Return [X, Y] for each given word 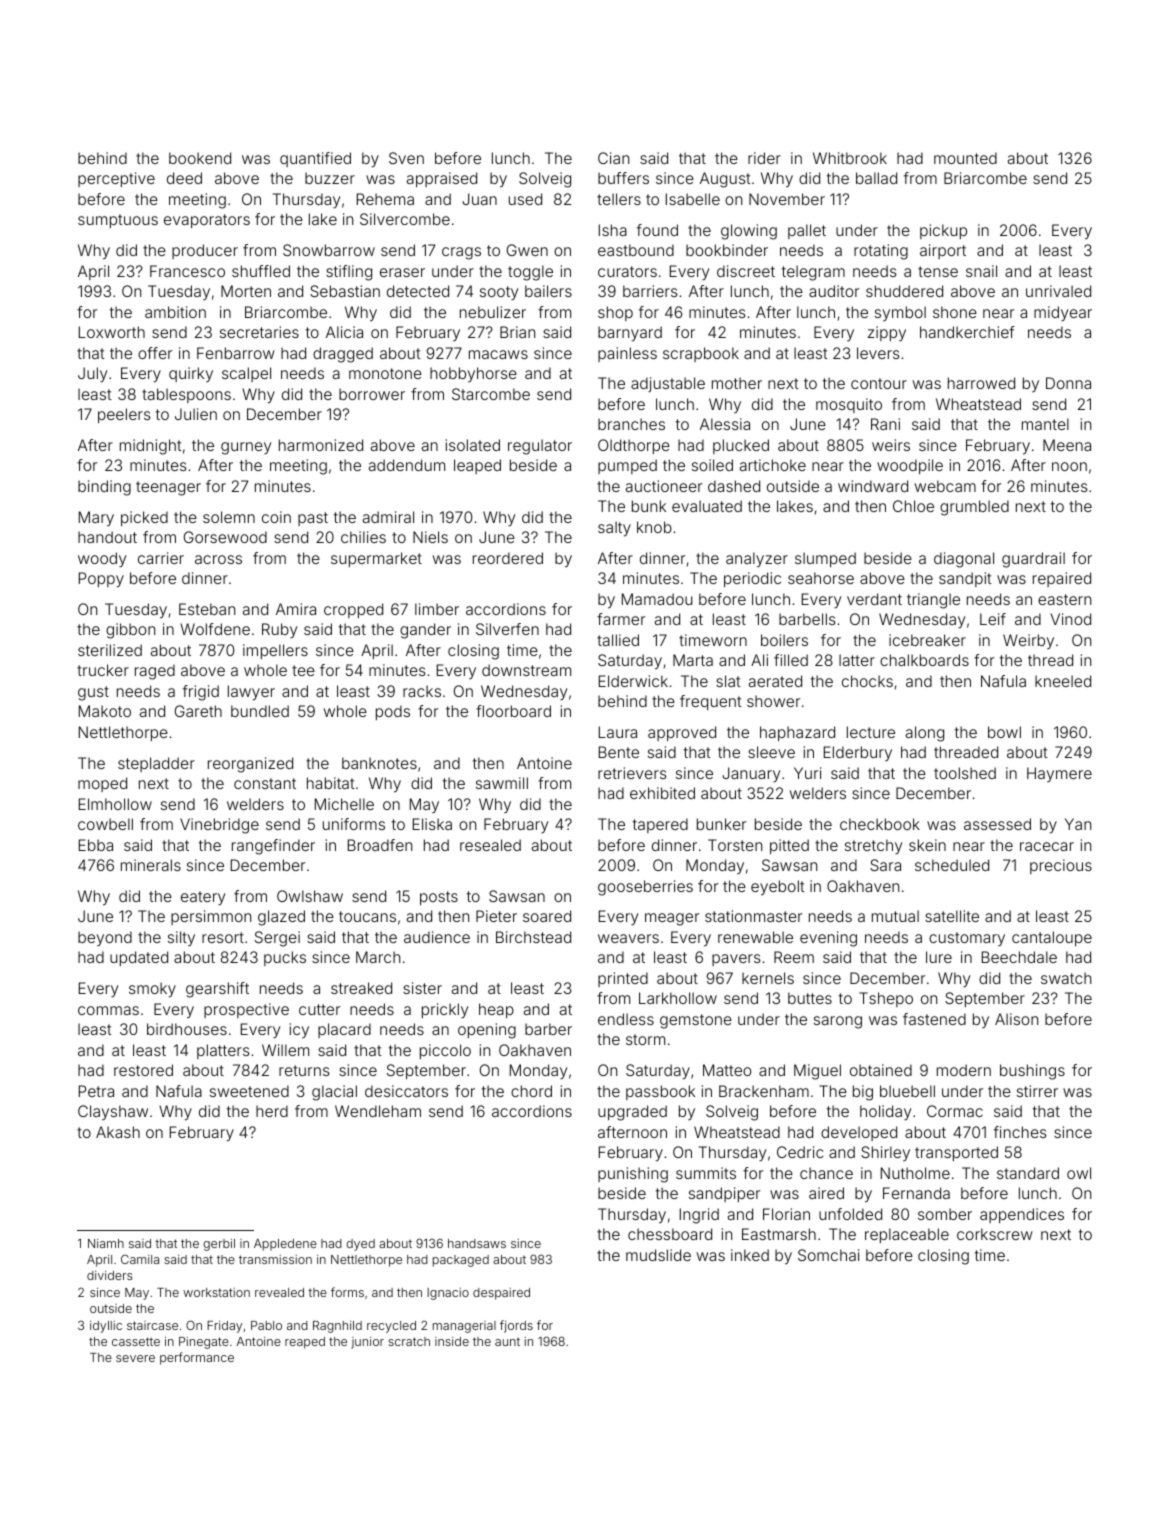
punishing [633, 1175]
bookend [200, 158]
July [92, 375]
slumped [825, 559]
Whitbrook [850, 158]
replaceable [907, 1235]
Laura [618, 732]
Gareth [198, 711]
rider [764, 158]
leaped [477, 466]
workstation [216, 1292]
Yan [1078, 824]
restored [143, 1070]
